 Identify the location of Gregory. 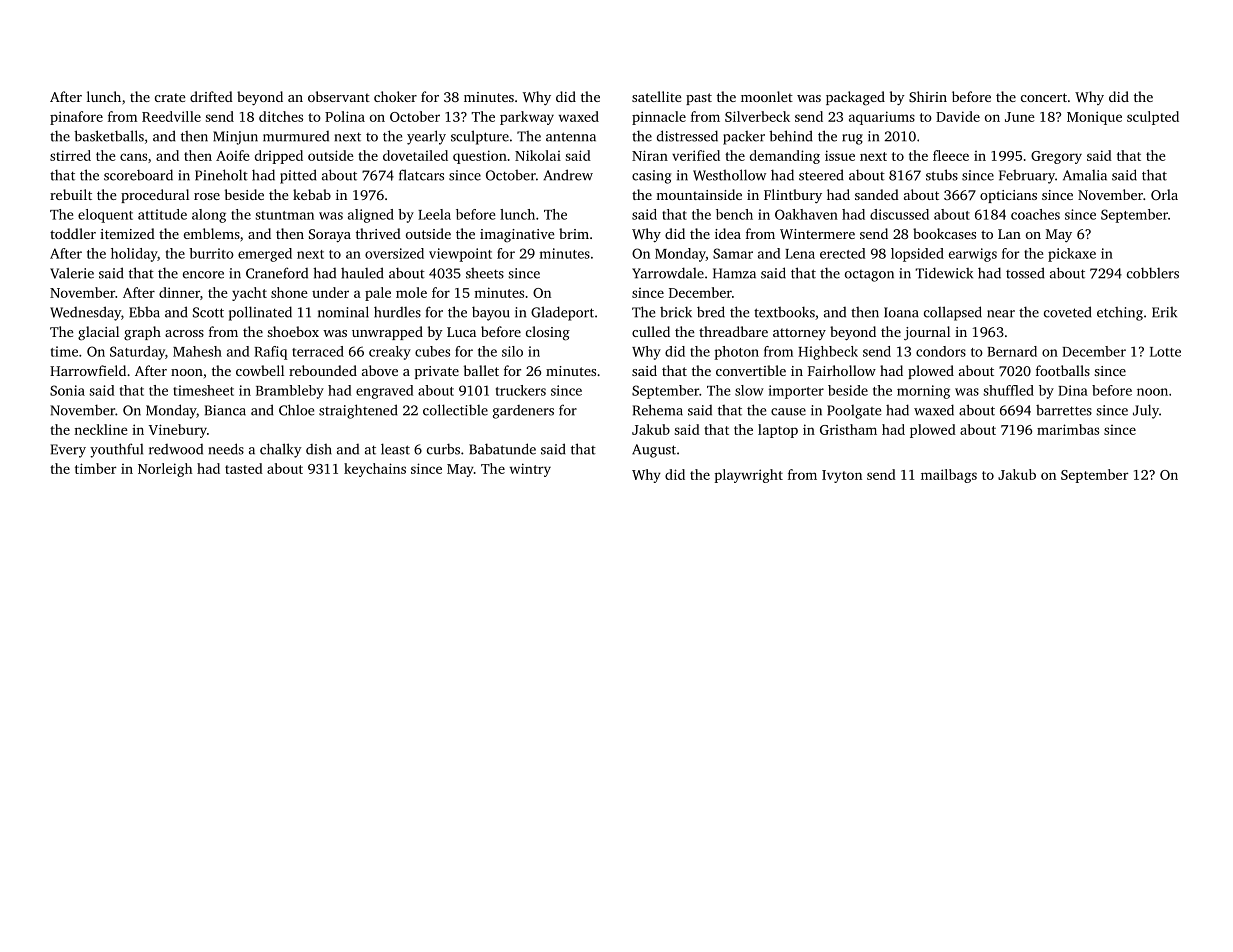
(1056, 157).
